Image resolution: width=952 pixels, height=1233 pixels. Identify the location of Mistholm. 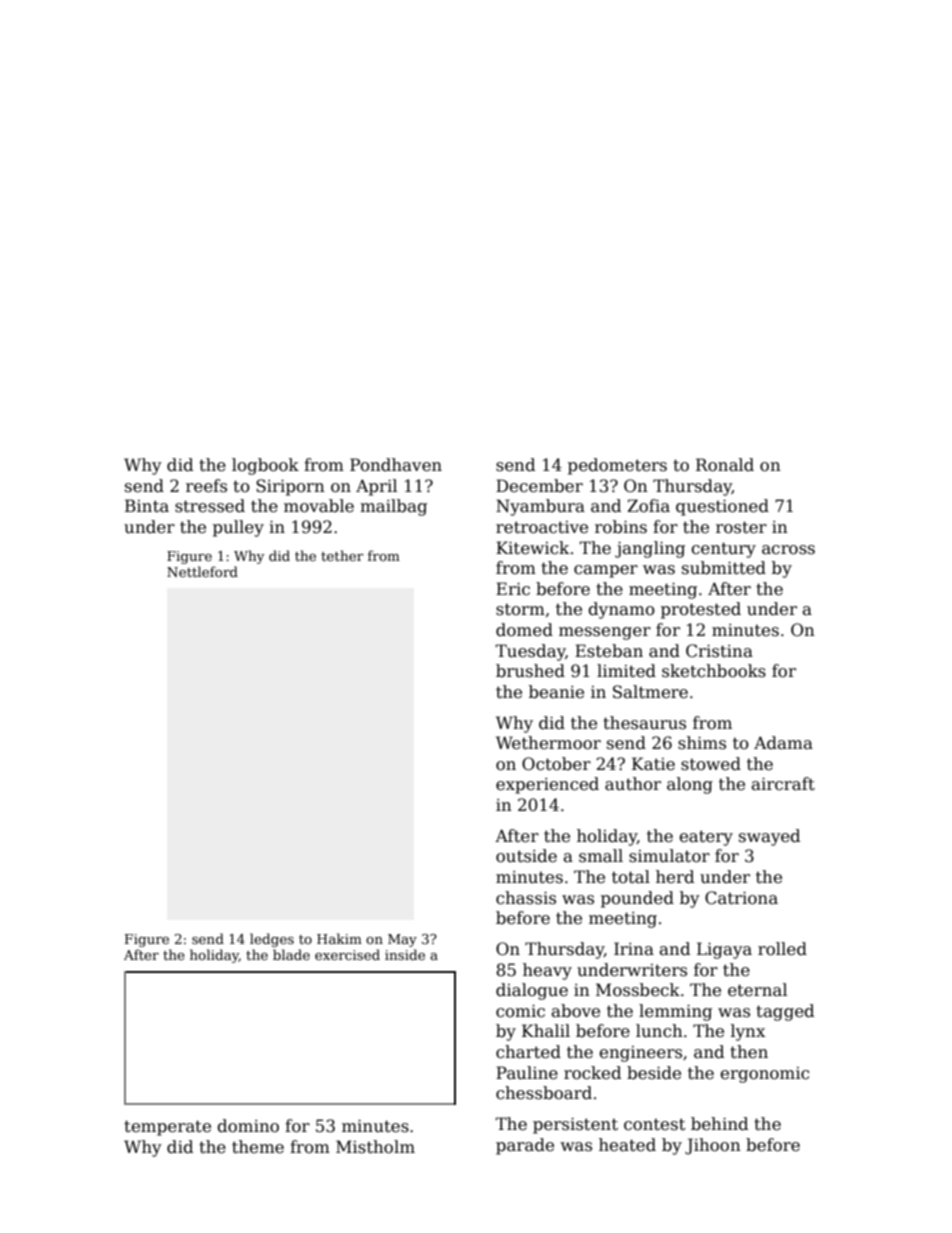
(375, 1147).
